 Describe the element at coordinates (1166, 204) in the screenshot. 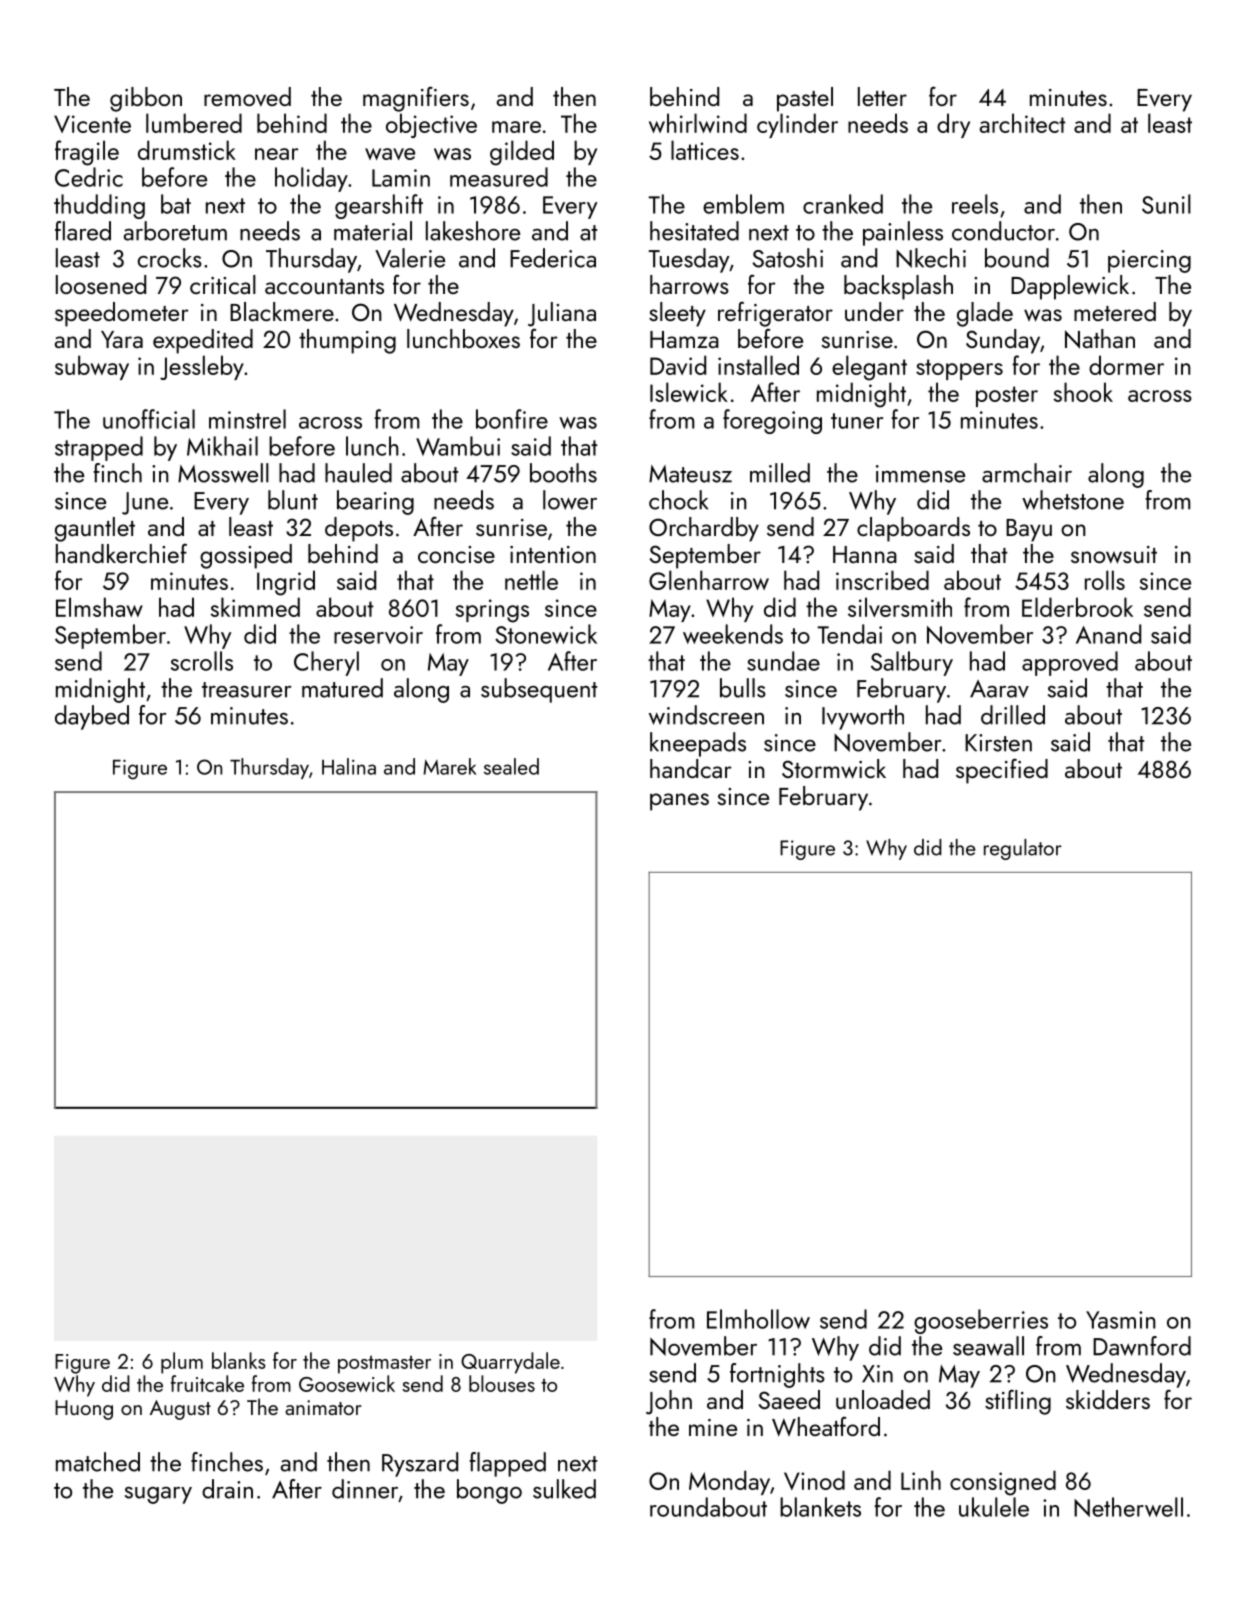

I see `Sunil` at that location.
